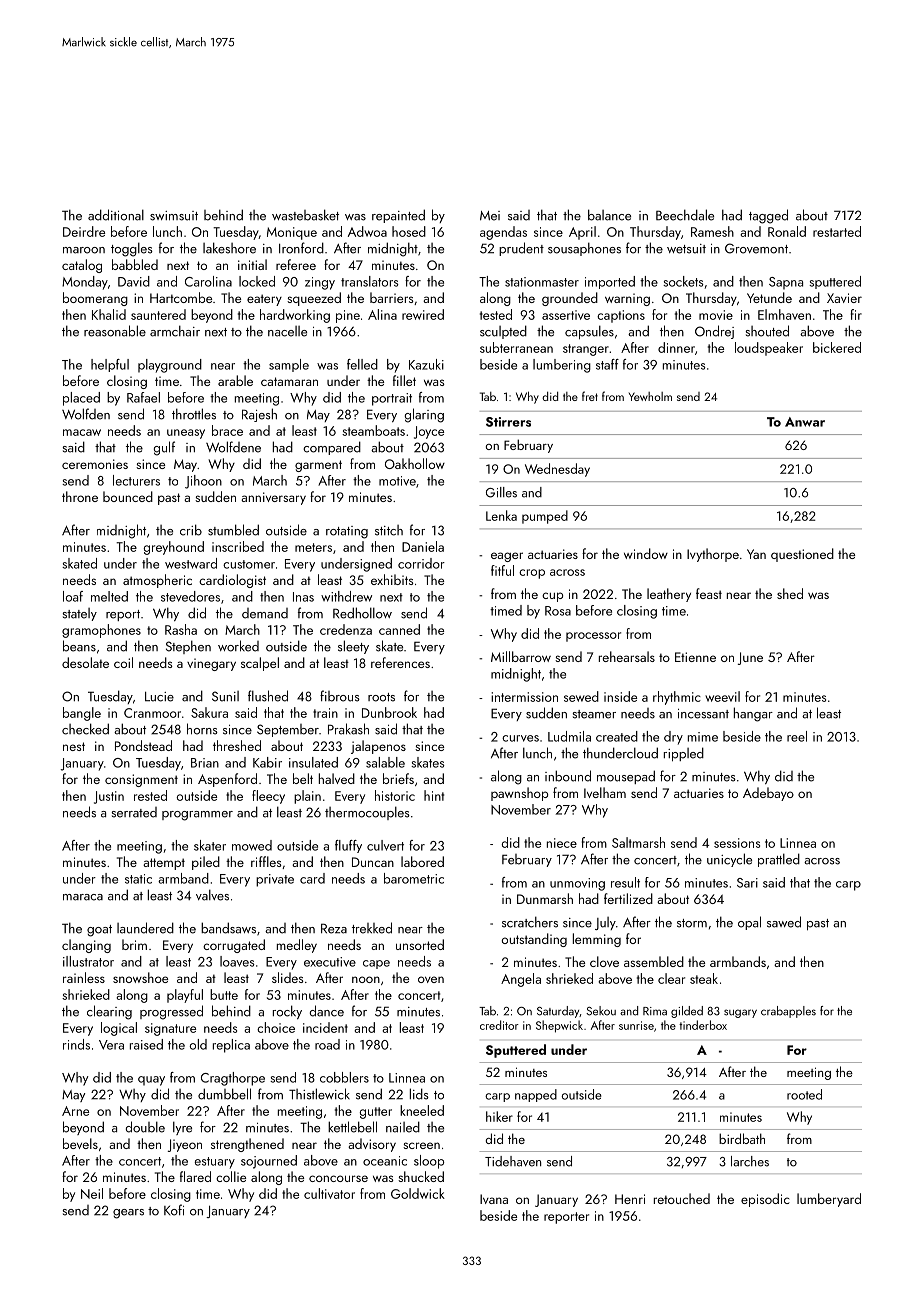 The width and height of the screenshot is (924, 1308). I want to click on Beechdale, so click(685, 215).
